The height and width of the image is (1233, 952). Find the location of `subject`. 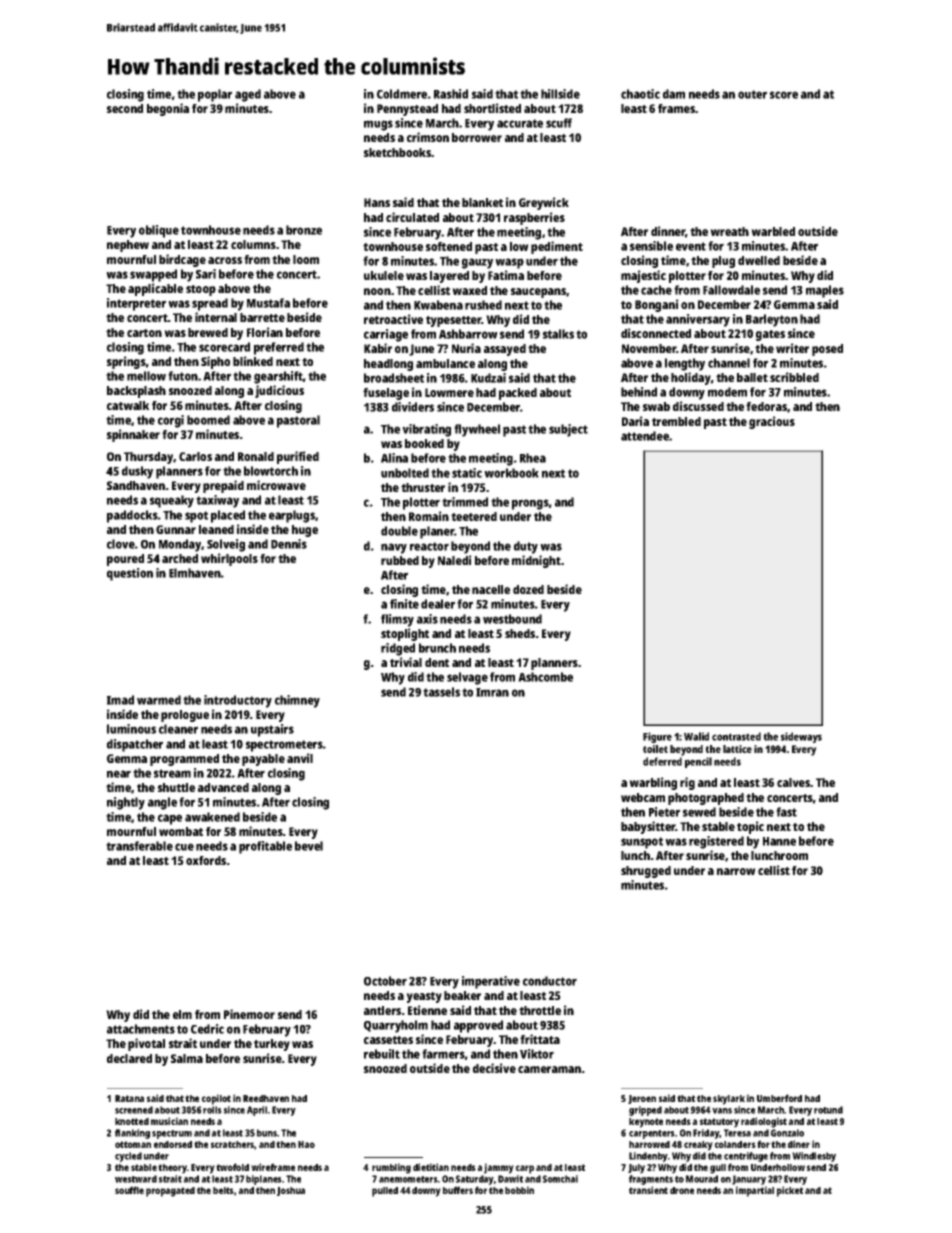

subject is located at coordinates (568, 430).
